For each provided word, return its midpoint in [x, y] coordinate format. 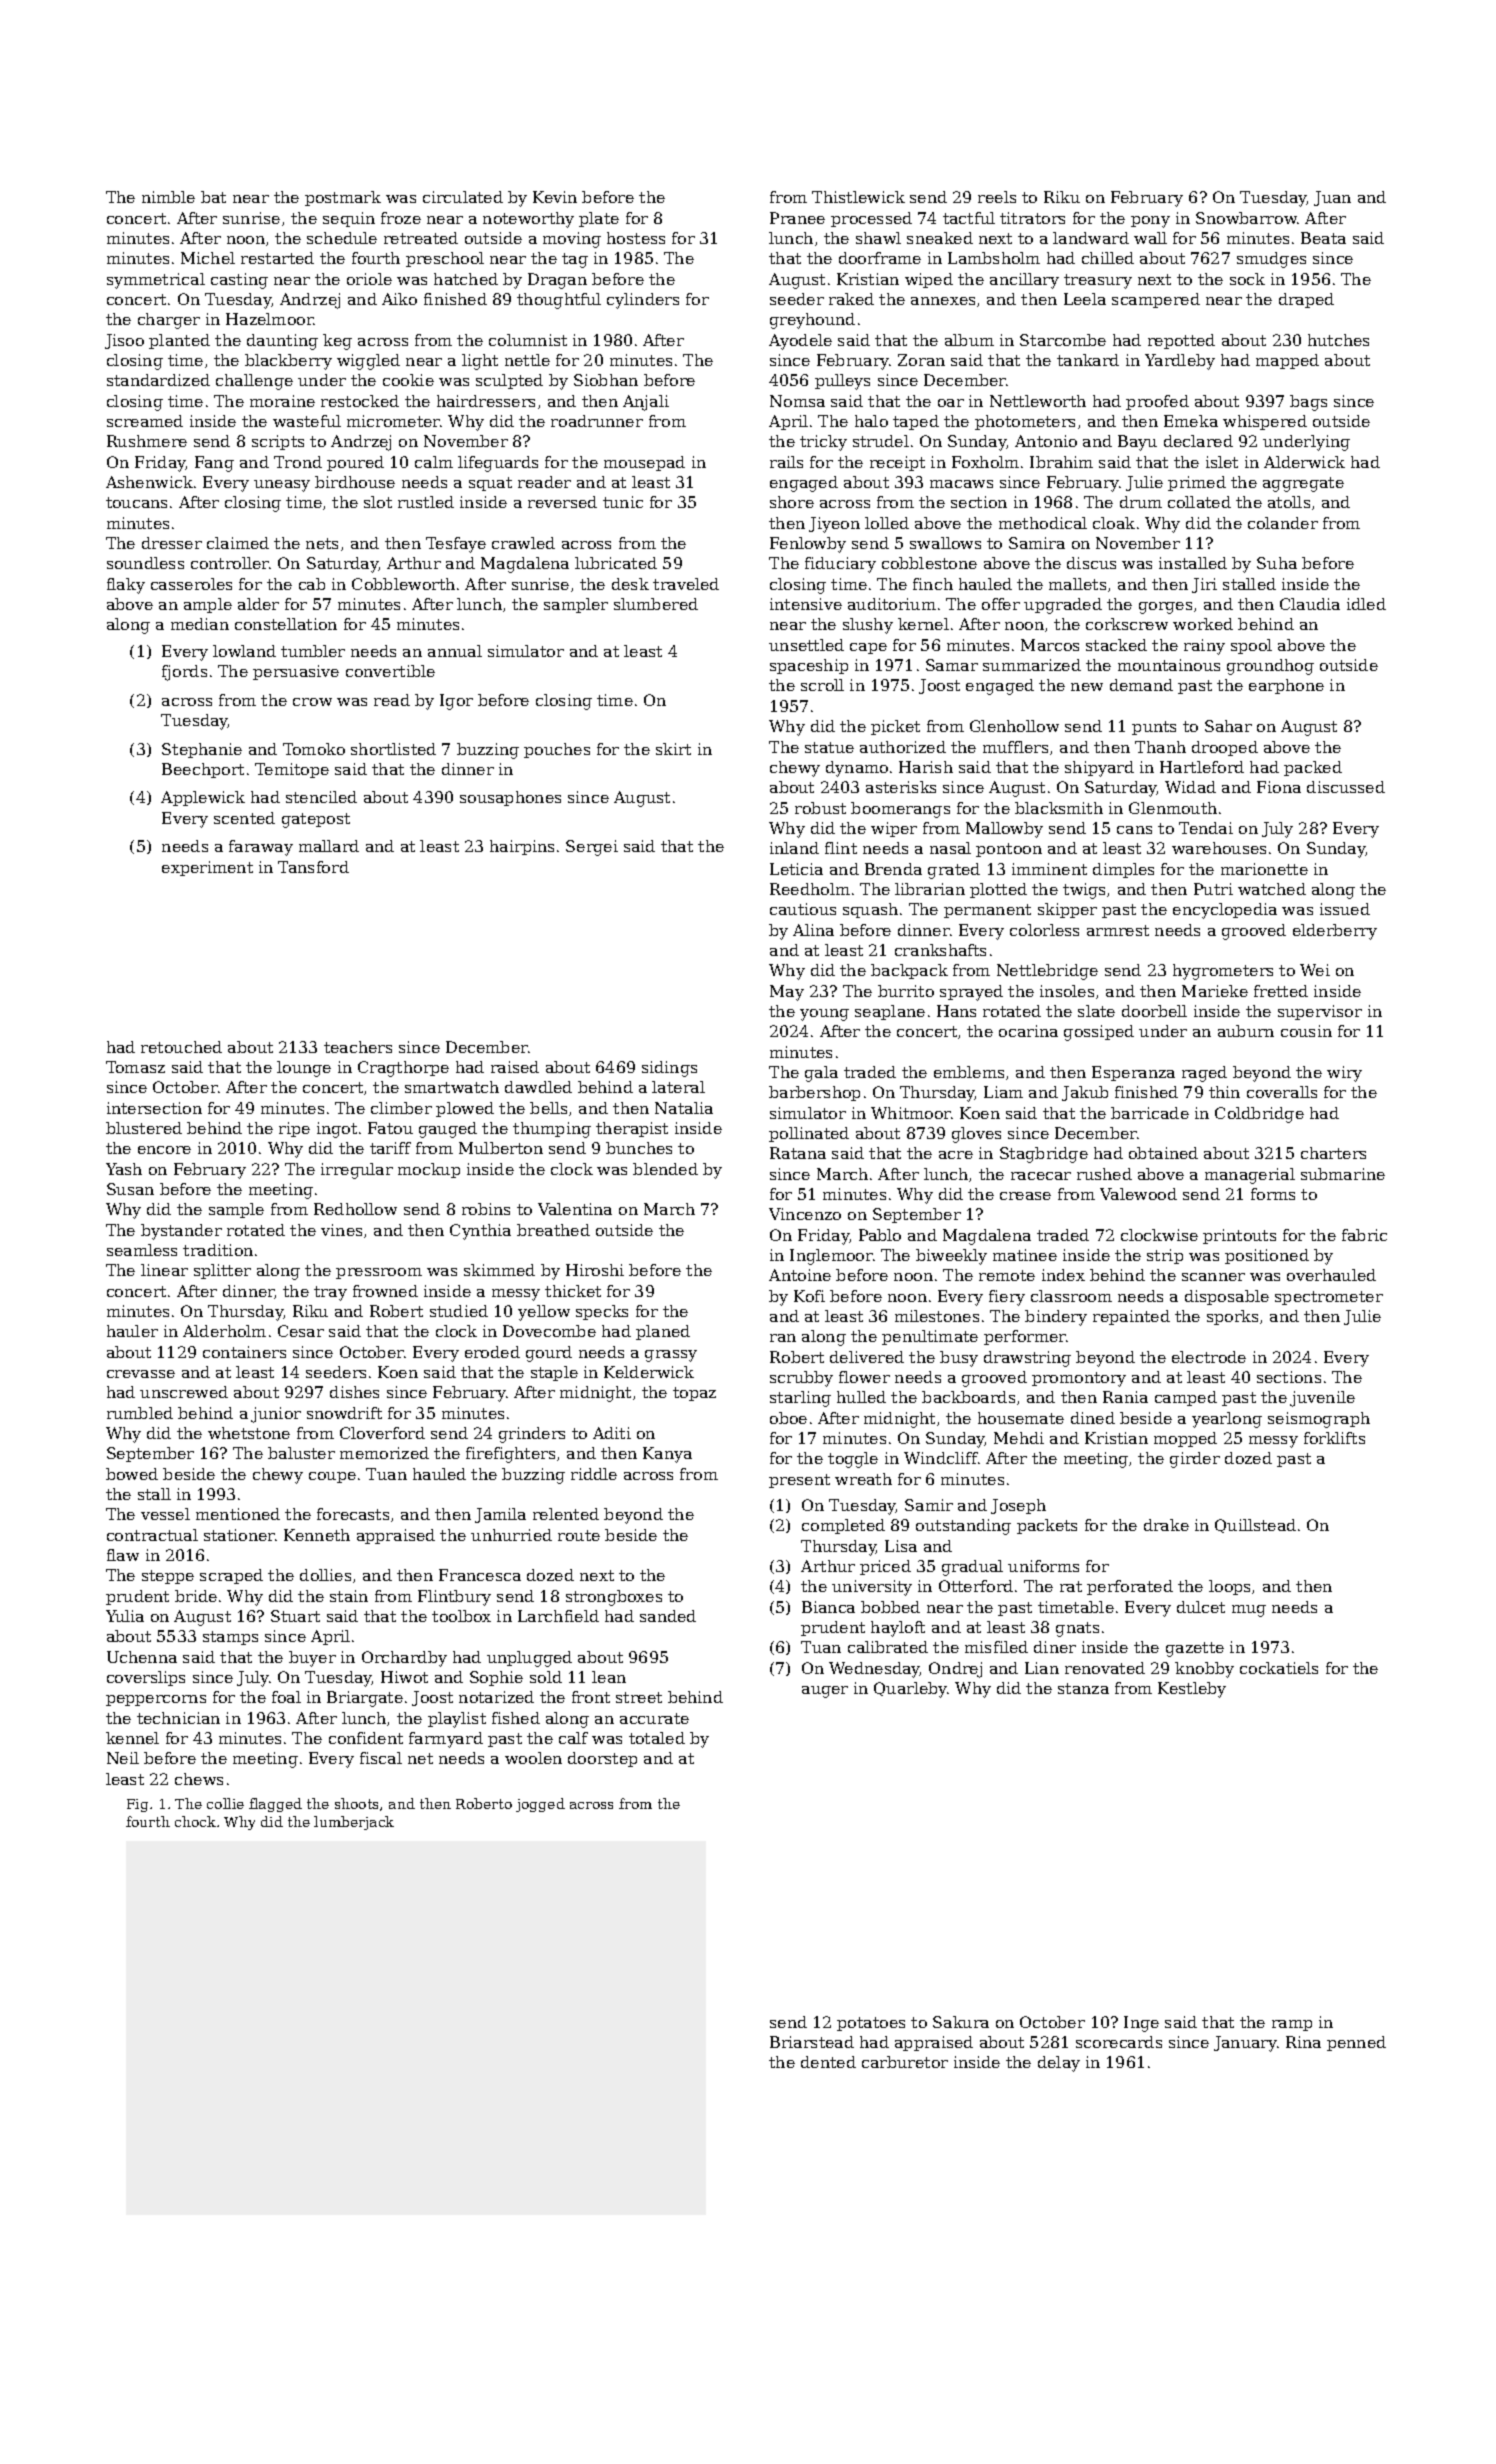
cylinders [643, 301]
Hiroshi [595, 1270]
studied [459, 1311]
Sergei [592, 848]
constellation [286, 624]
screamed [145, 421]
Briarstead [812, 2042]
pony [1150, 222]
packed [1313, 768]
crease [1025, 1196]
